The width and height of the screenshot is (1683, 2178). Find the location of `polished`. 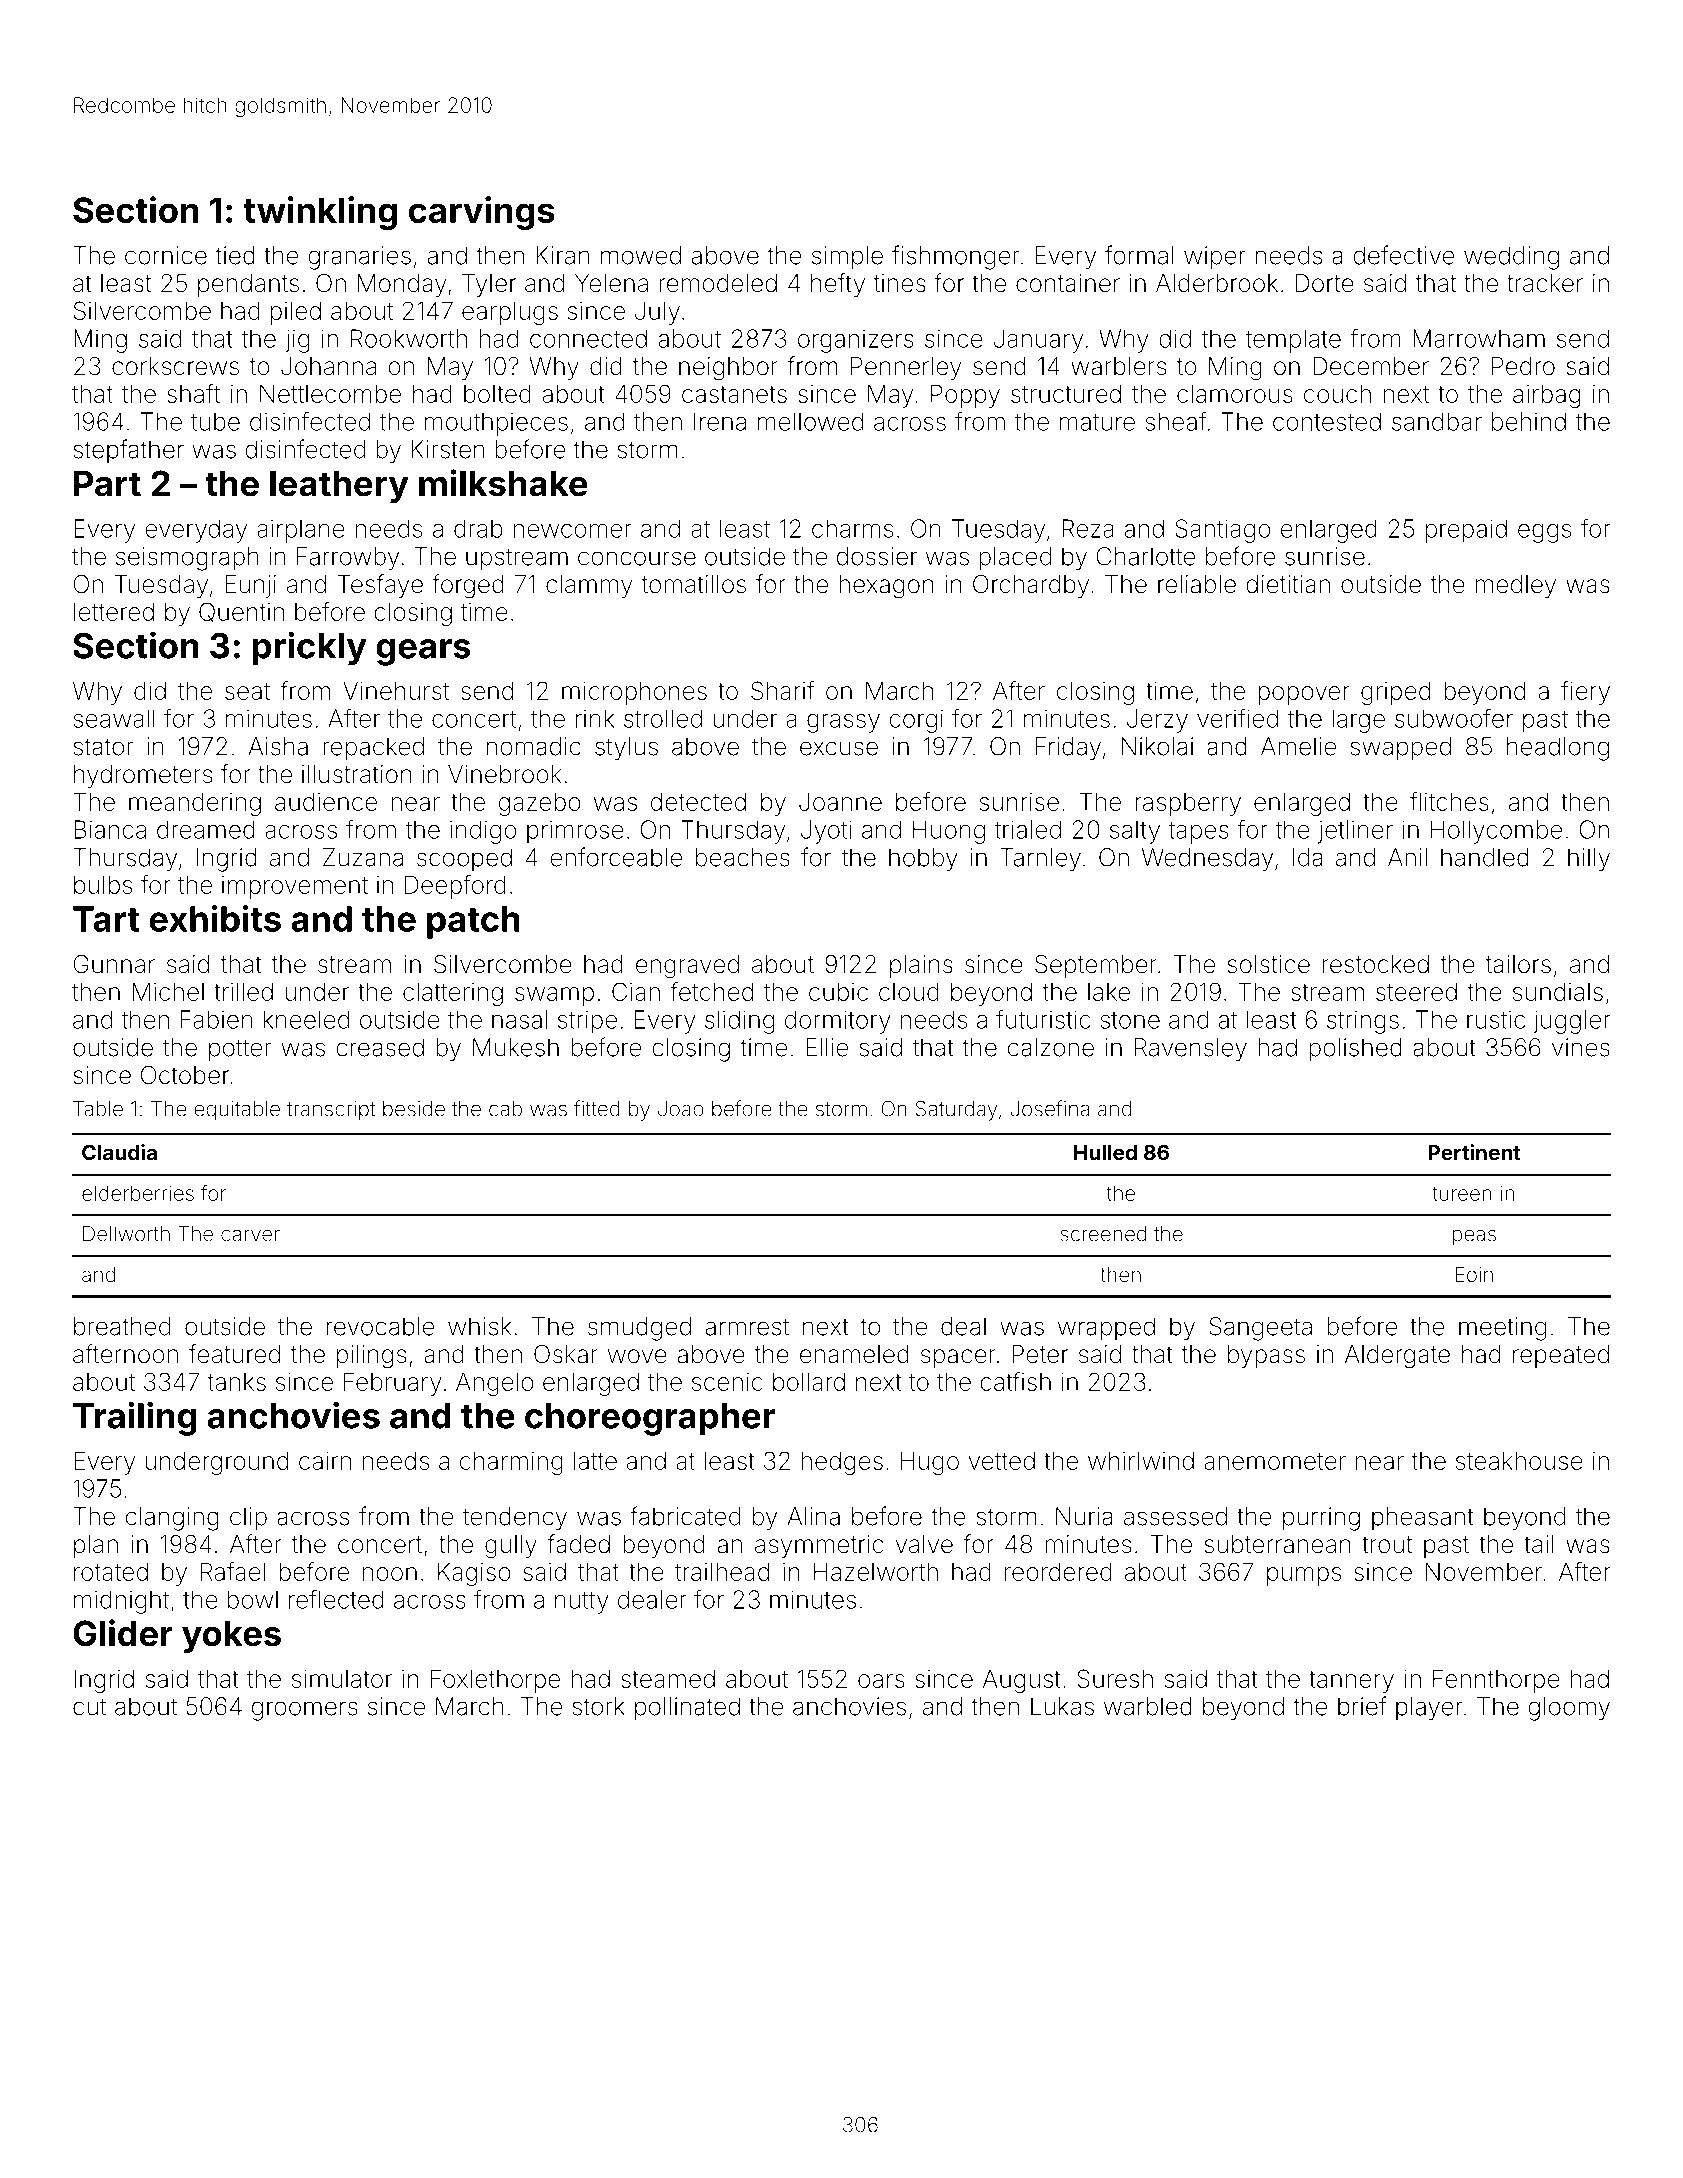

polished is located at coordinates (1355, 1049).
